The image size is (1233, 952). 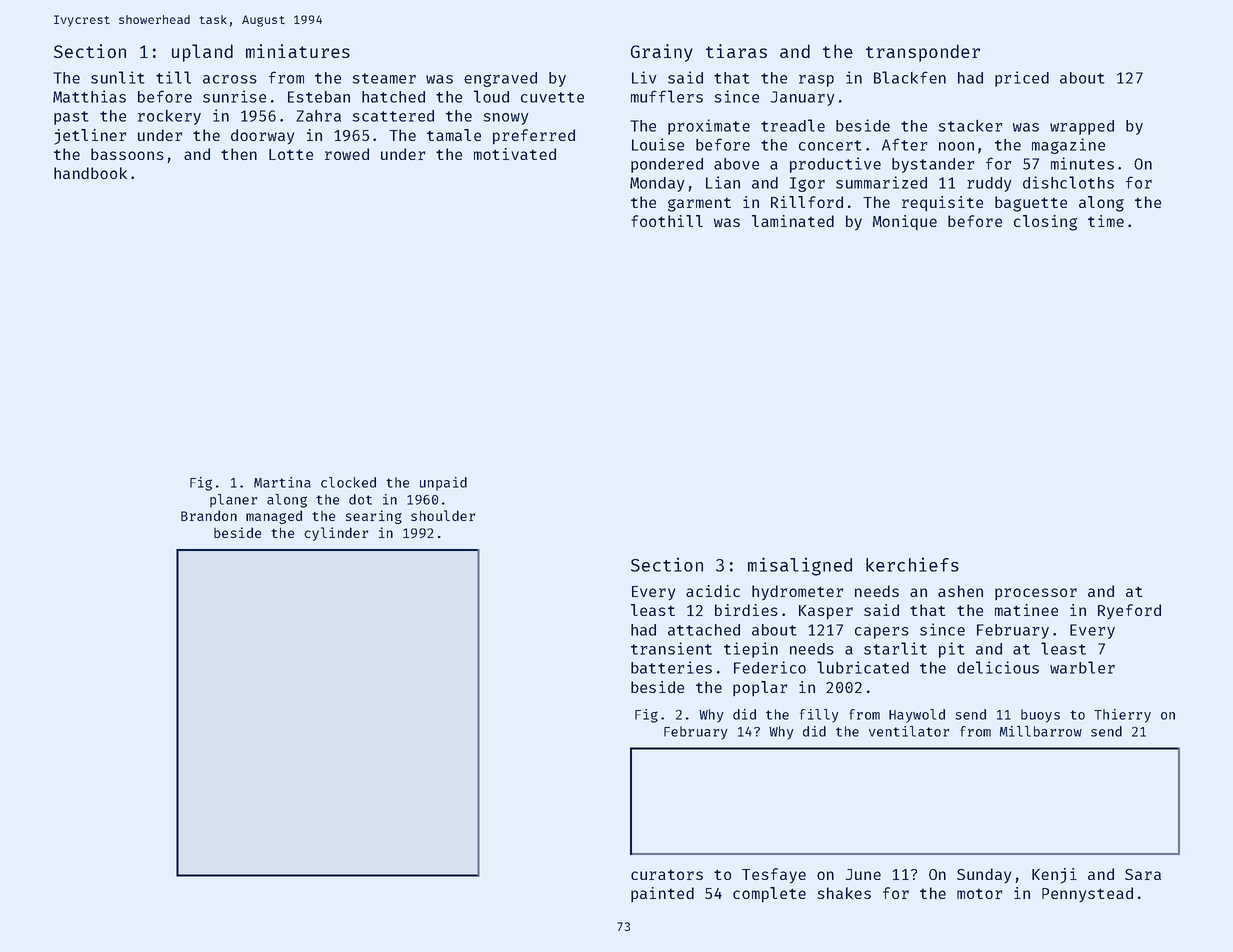 What do you see at coordinates (443, 515) in the screenshot?
I see `shoulder` at bounding box center [443, 515].
